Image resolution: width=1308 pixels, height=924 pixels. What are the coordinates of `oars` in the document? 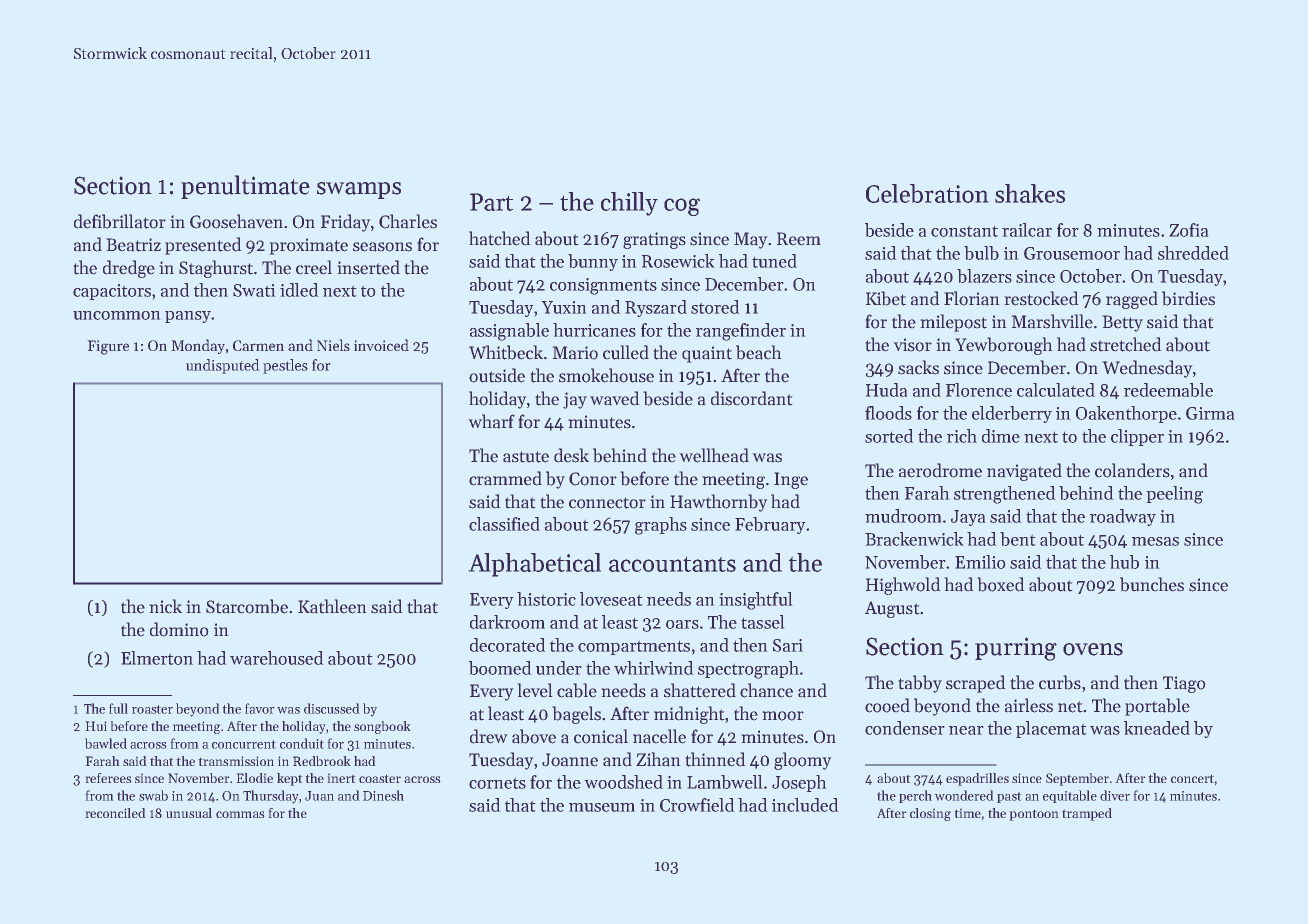 It's located at (682, 624).
